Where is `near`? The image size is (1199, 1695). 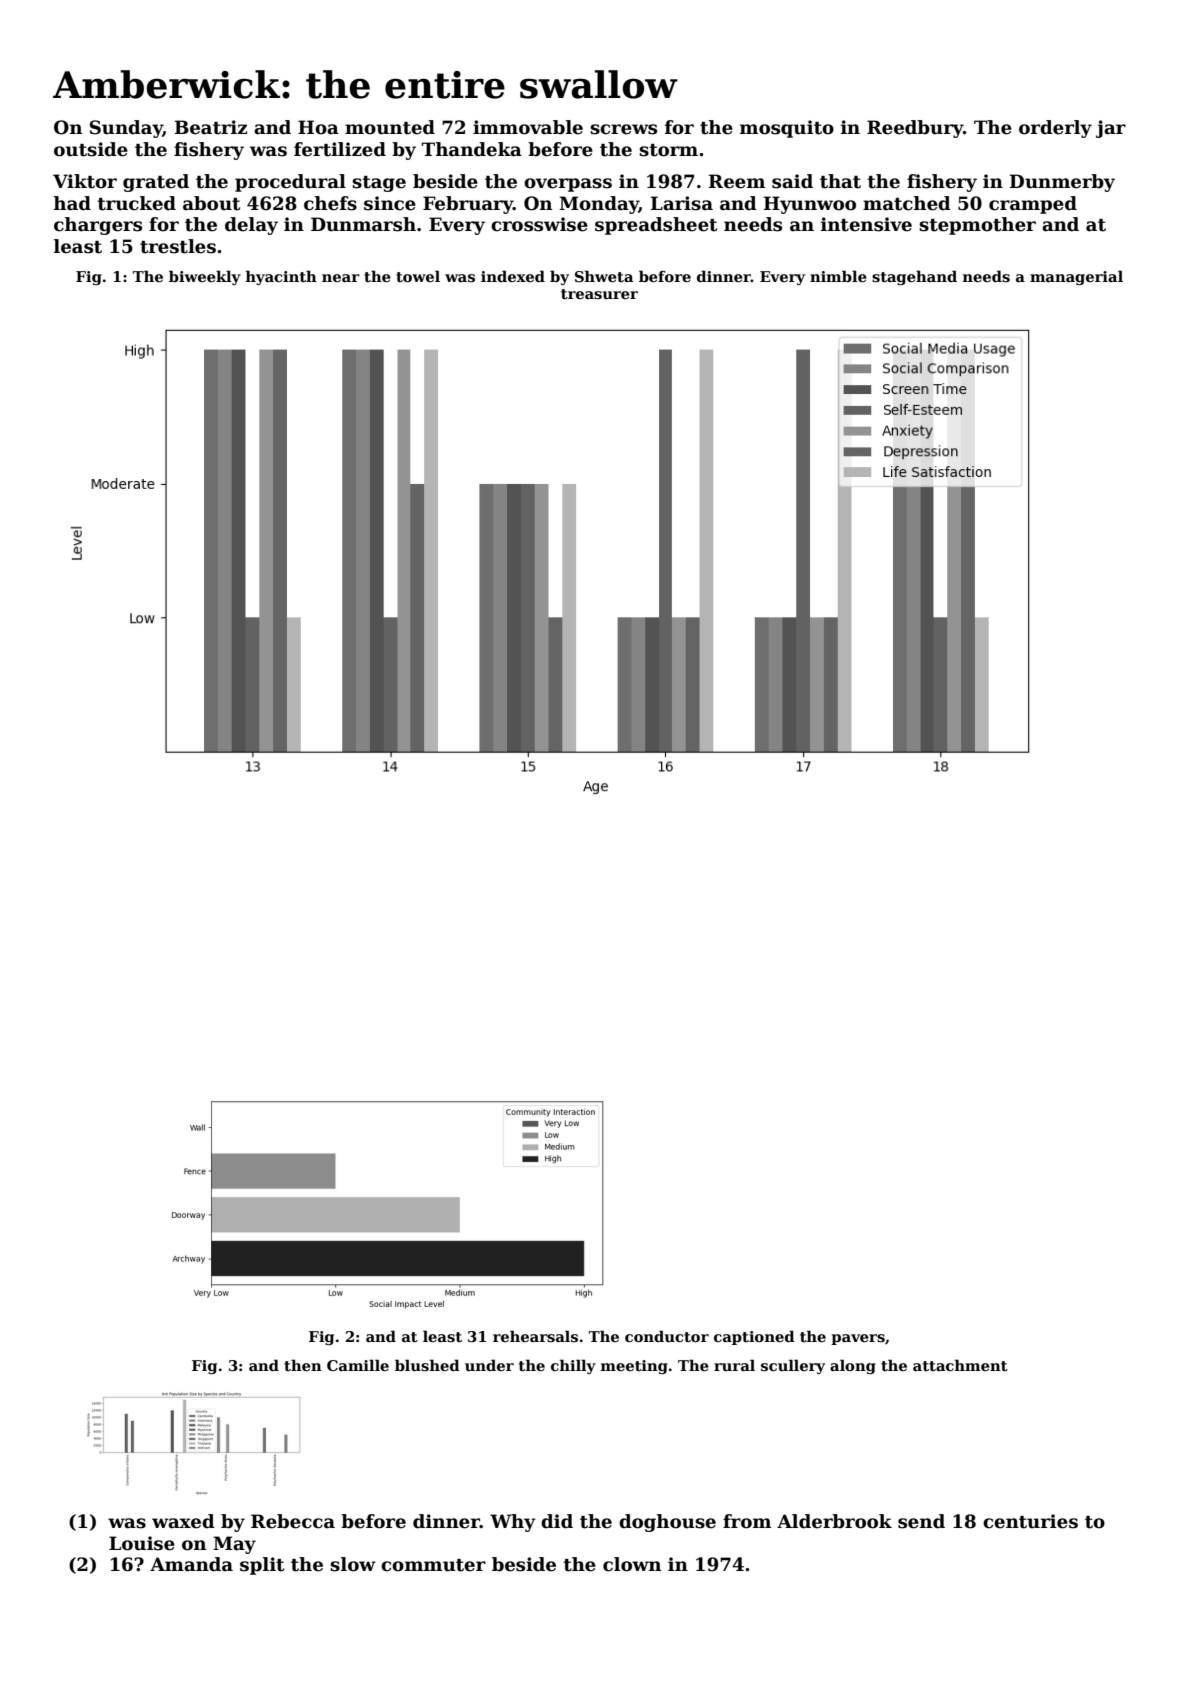
near is located at coordinates (341, 278).
